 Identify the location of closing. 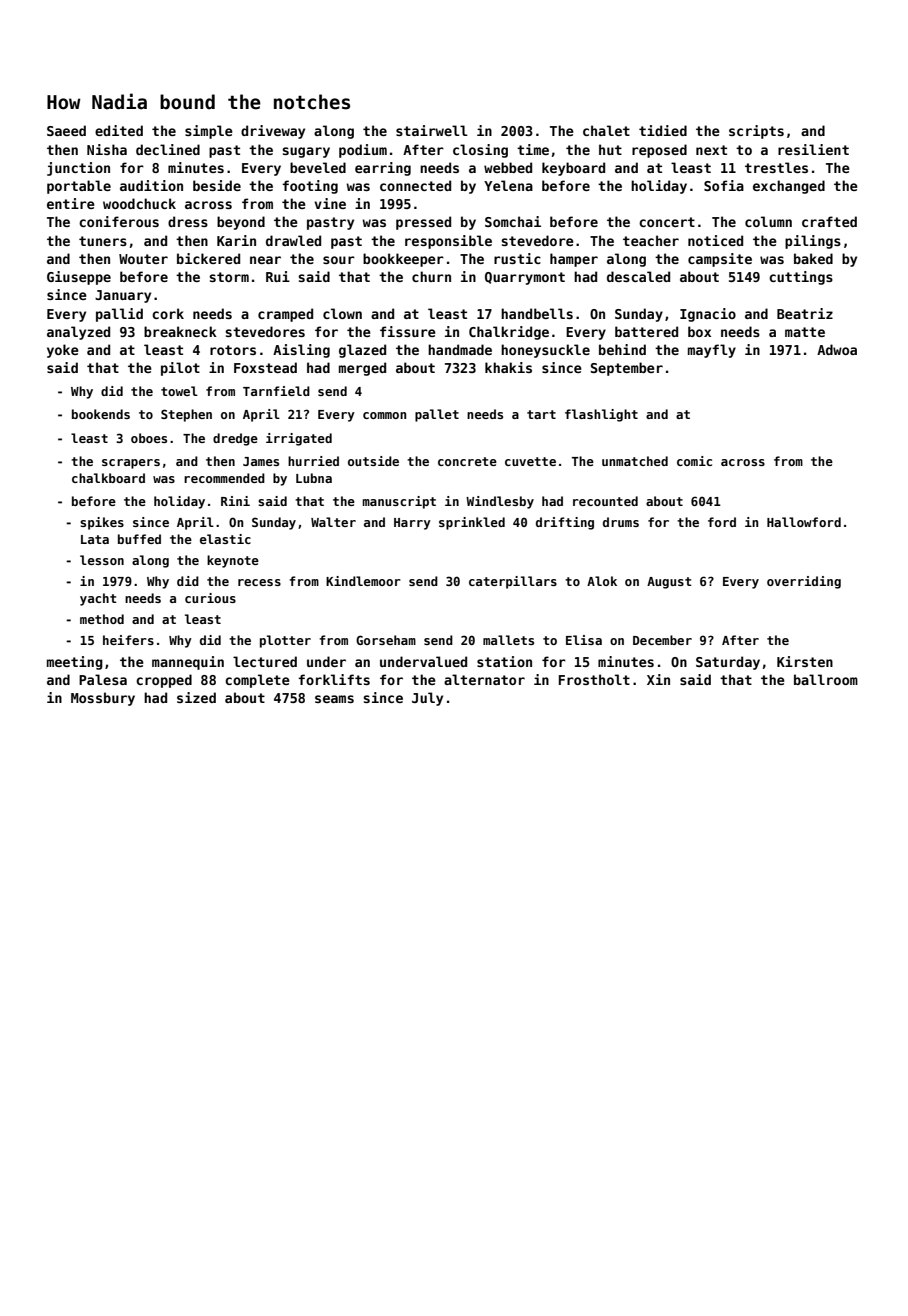
(480, 151).
